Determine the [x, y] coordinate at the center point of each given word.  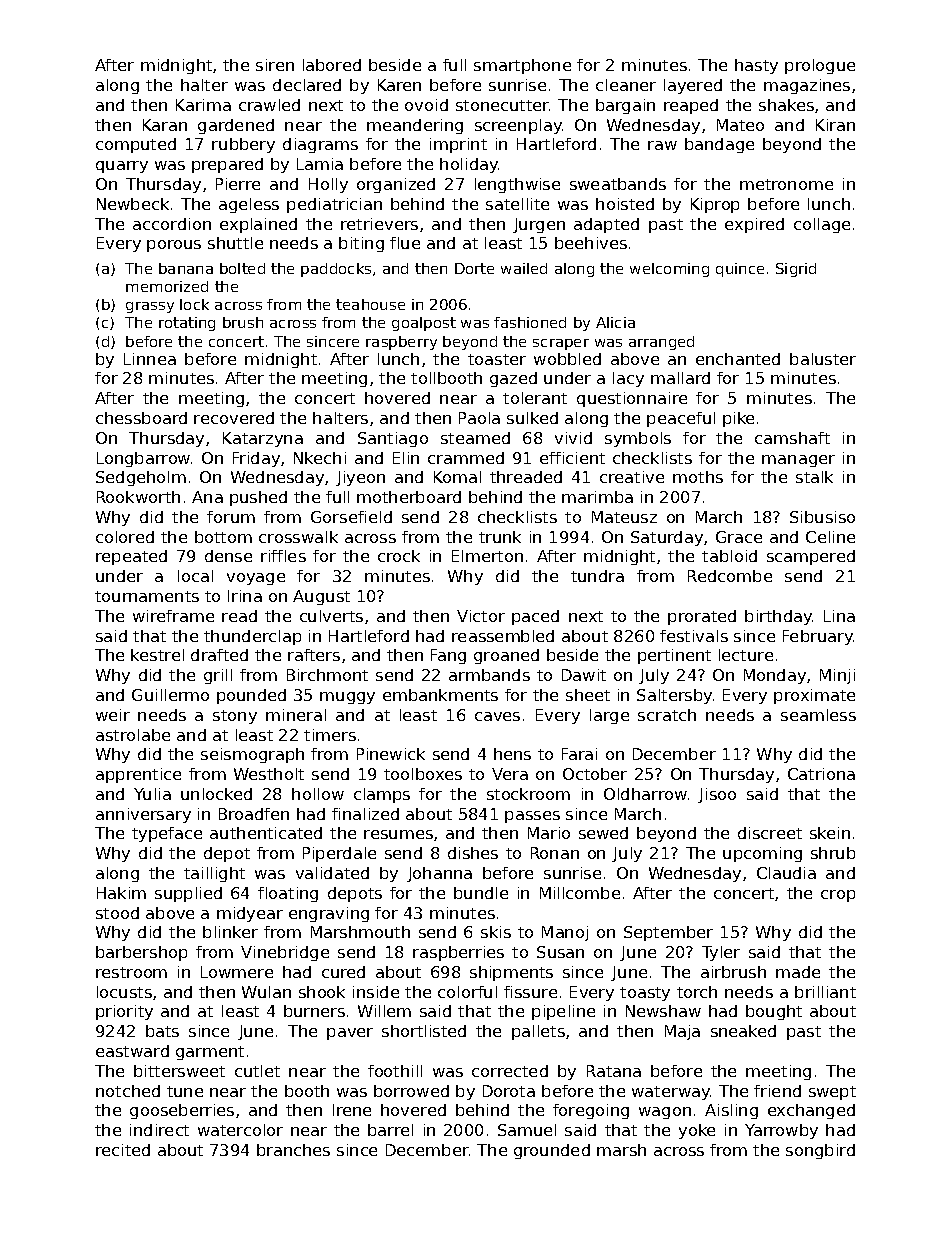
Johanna [439, 874]
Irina [245, 596]
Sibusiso [822, 517]
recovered [234, 418]
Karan [165, 125]
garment [210, 1053]
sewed [603, 833]
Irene [352, 1110]
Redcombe [730, 576]
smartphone [522, 66]
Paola [479, 418]
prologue [820, 66]
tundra [597, 576]
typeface [167, 834]
